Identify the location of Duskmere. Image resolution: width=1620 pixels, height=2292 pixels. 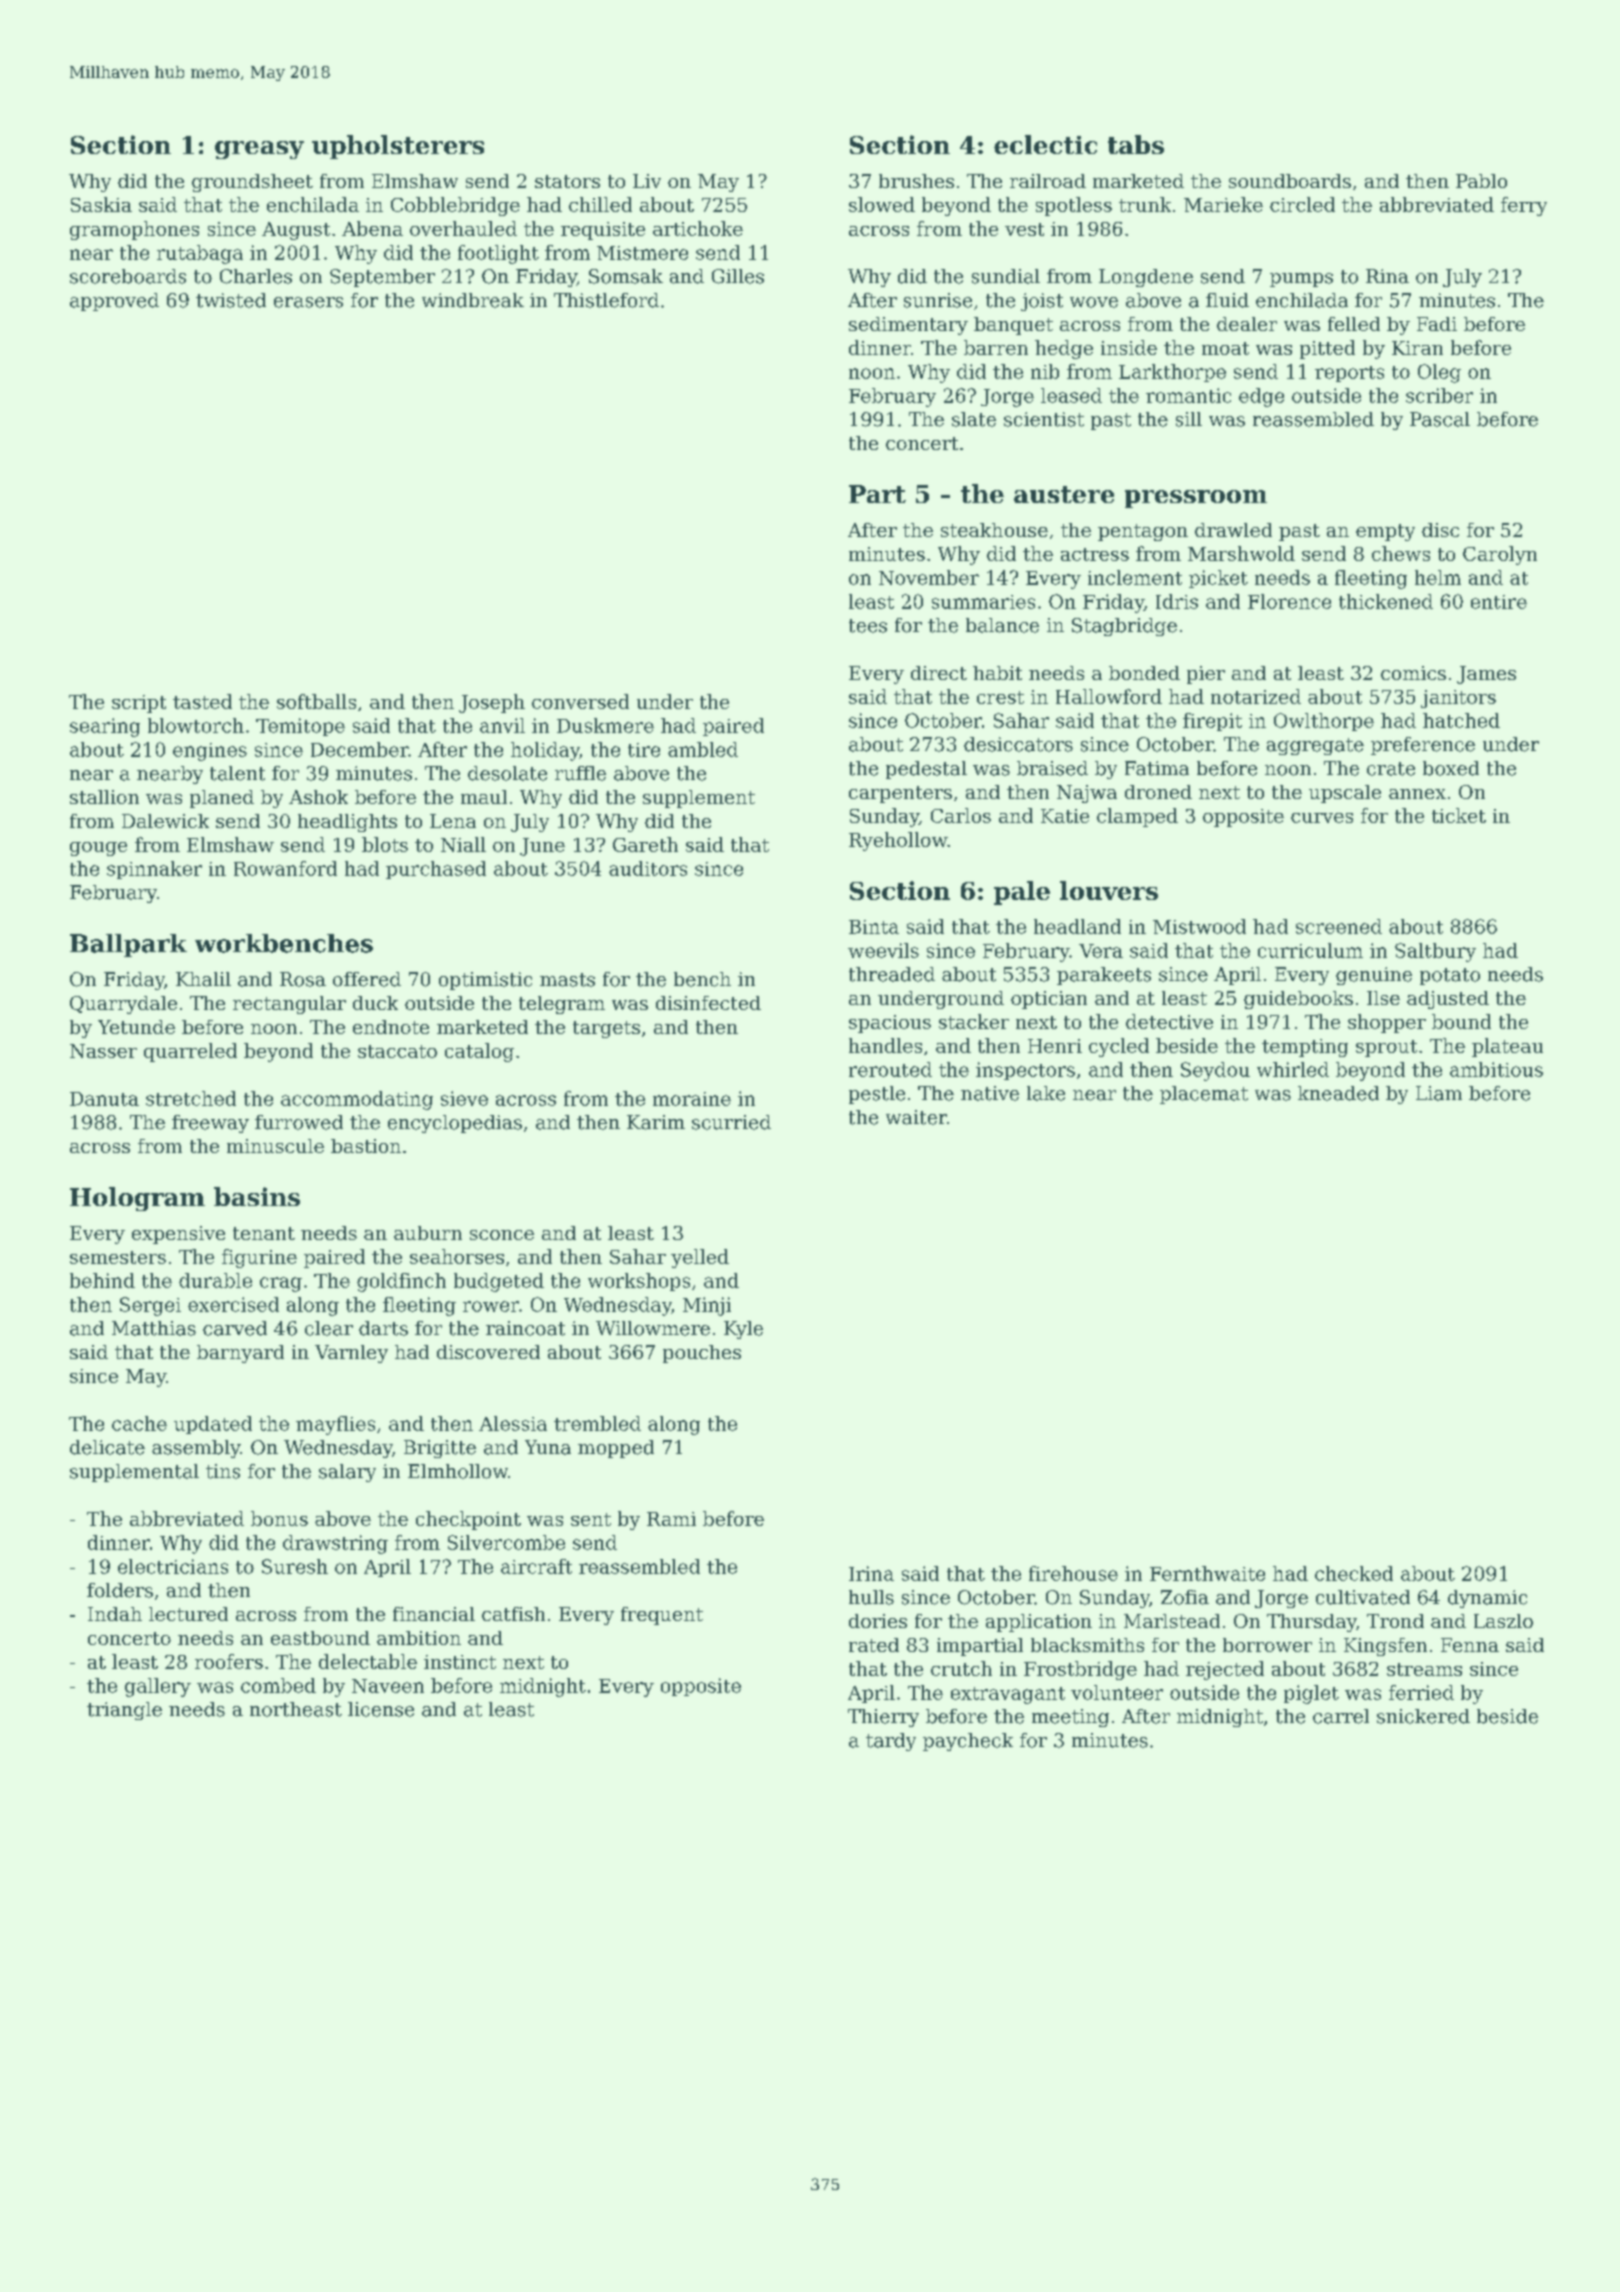
(605, 725).
